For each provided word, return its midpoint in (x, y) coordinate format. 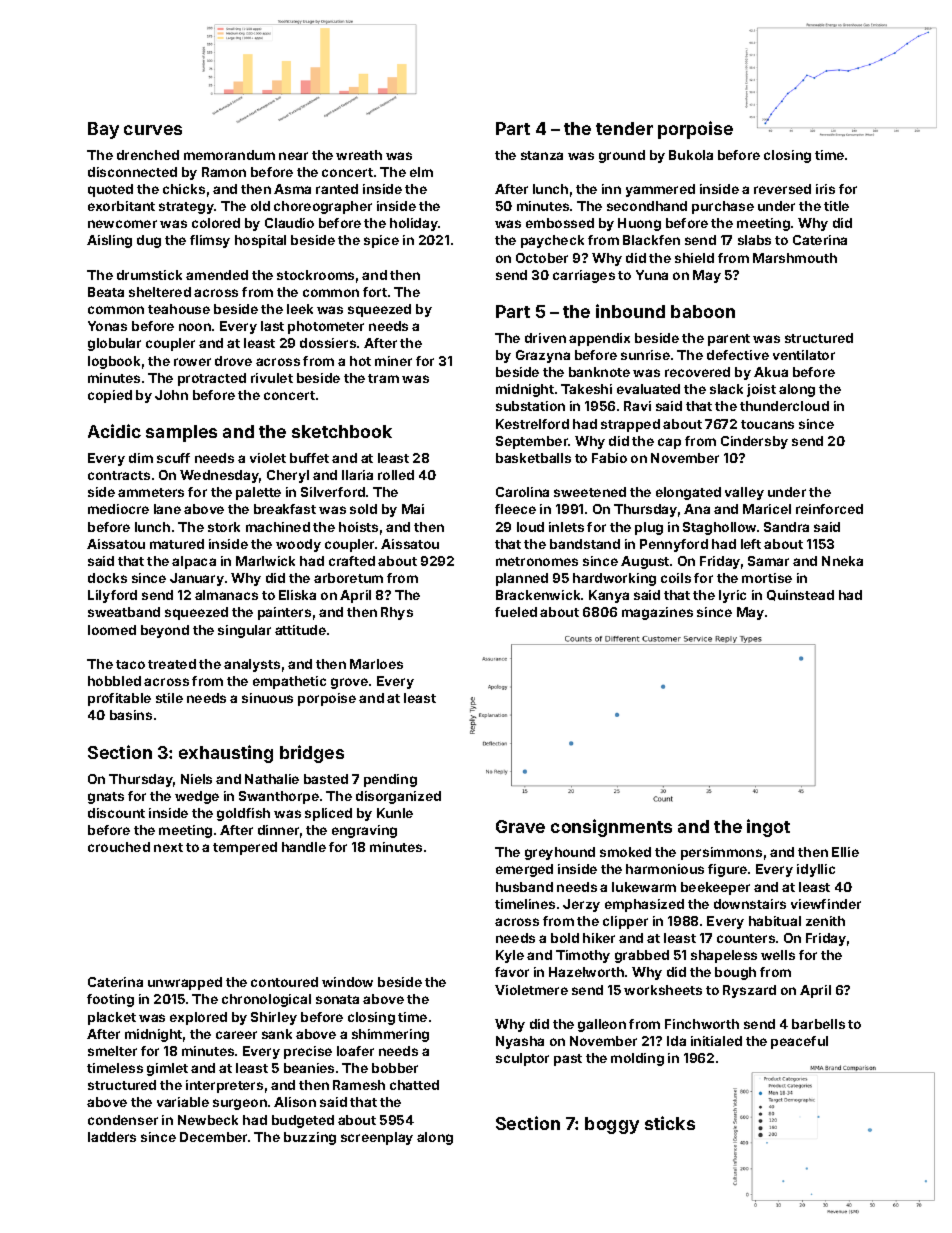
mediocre (118, 509)
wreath (359, 155)
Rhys (397, 613)
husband (524, 887)
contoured (284, 982)
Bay (103, 130)
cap (669, 443)
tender (624, 128)
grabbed (642, 956)
